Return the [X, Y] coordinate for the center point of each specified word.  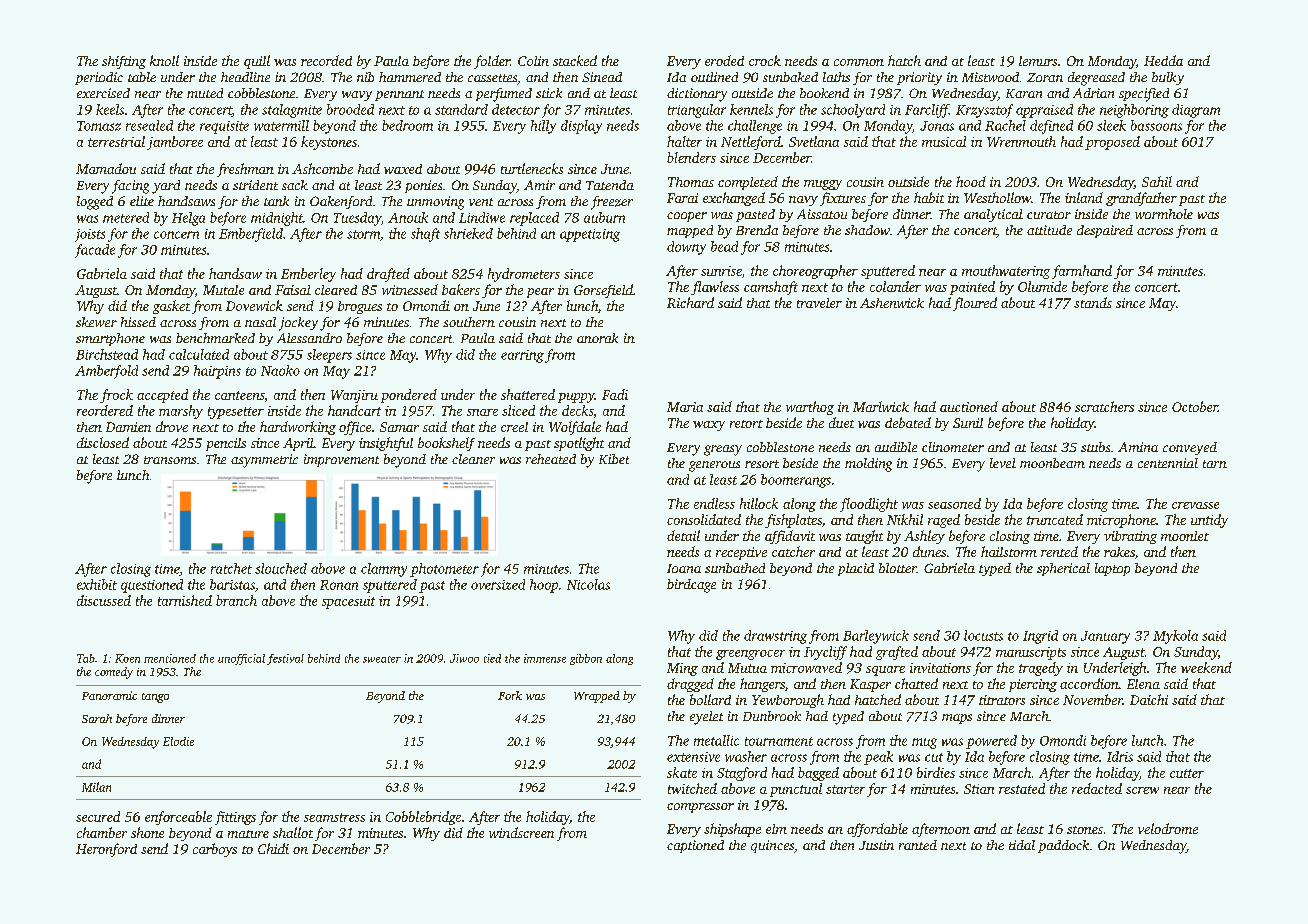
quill [257, 62]
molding [868, 465]
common [859, 62]
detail [683, 535]
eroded [724, 60]
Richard [690, 302]
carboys [215, 850]
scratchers [1104, 406]
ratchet [231, 568]
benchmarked [215, 338]
